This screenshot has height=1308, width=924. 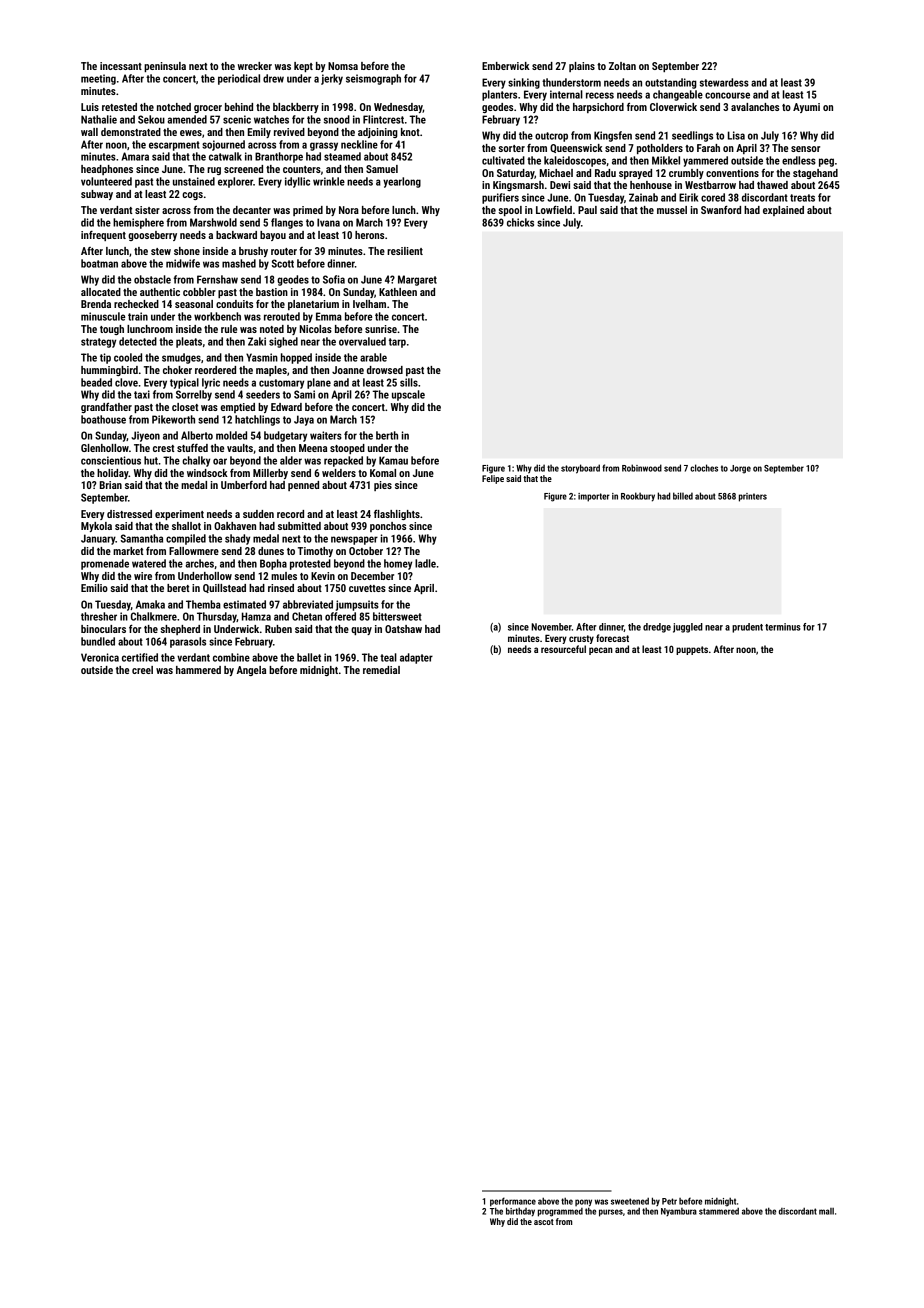 What do you see at coordinates (381, 670) in the screenshot?
I see `remedial` at bounding box center [381, 670].
